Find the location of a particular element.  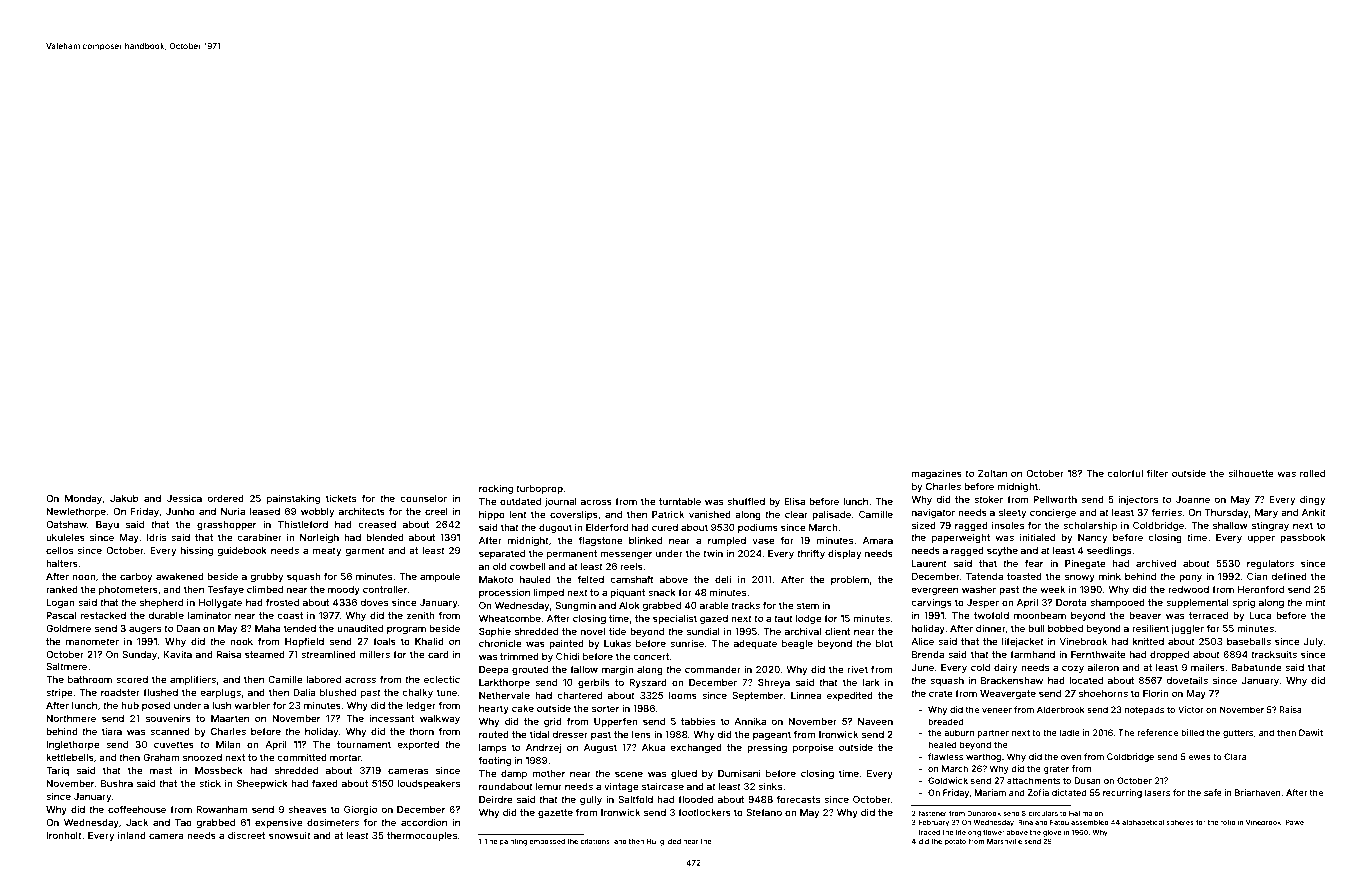

restacked is located at coordinates (103, 615).
